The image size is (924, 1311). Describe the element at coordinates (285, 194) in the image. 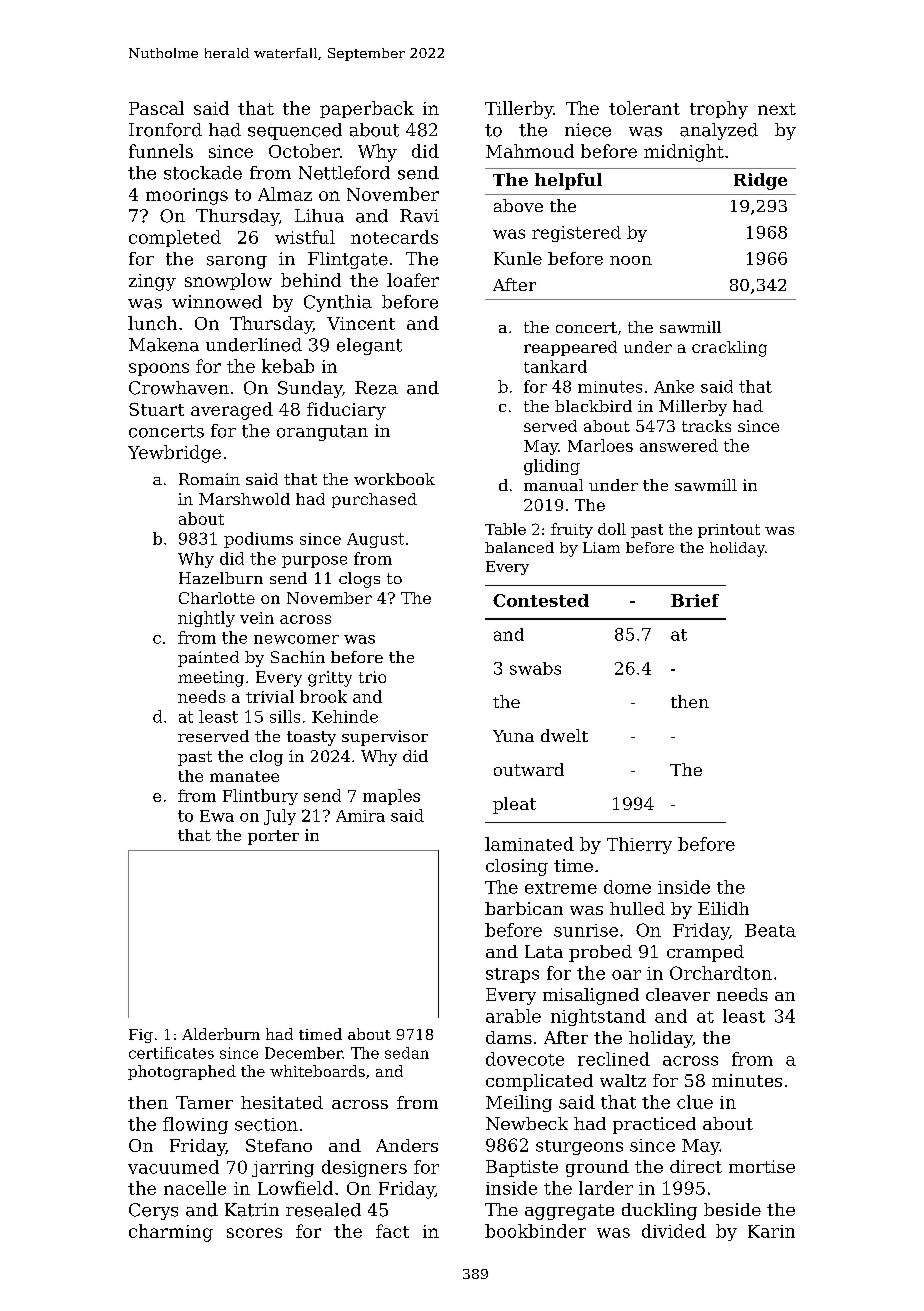

I see `Almaz` at that location.
